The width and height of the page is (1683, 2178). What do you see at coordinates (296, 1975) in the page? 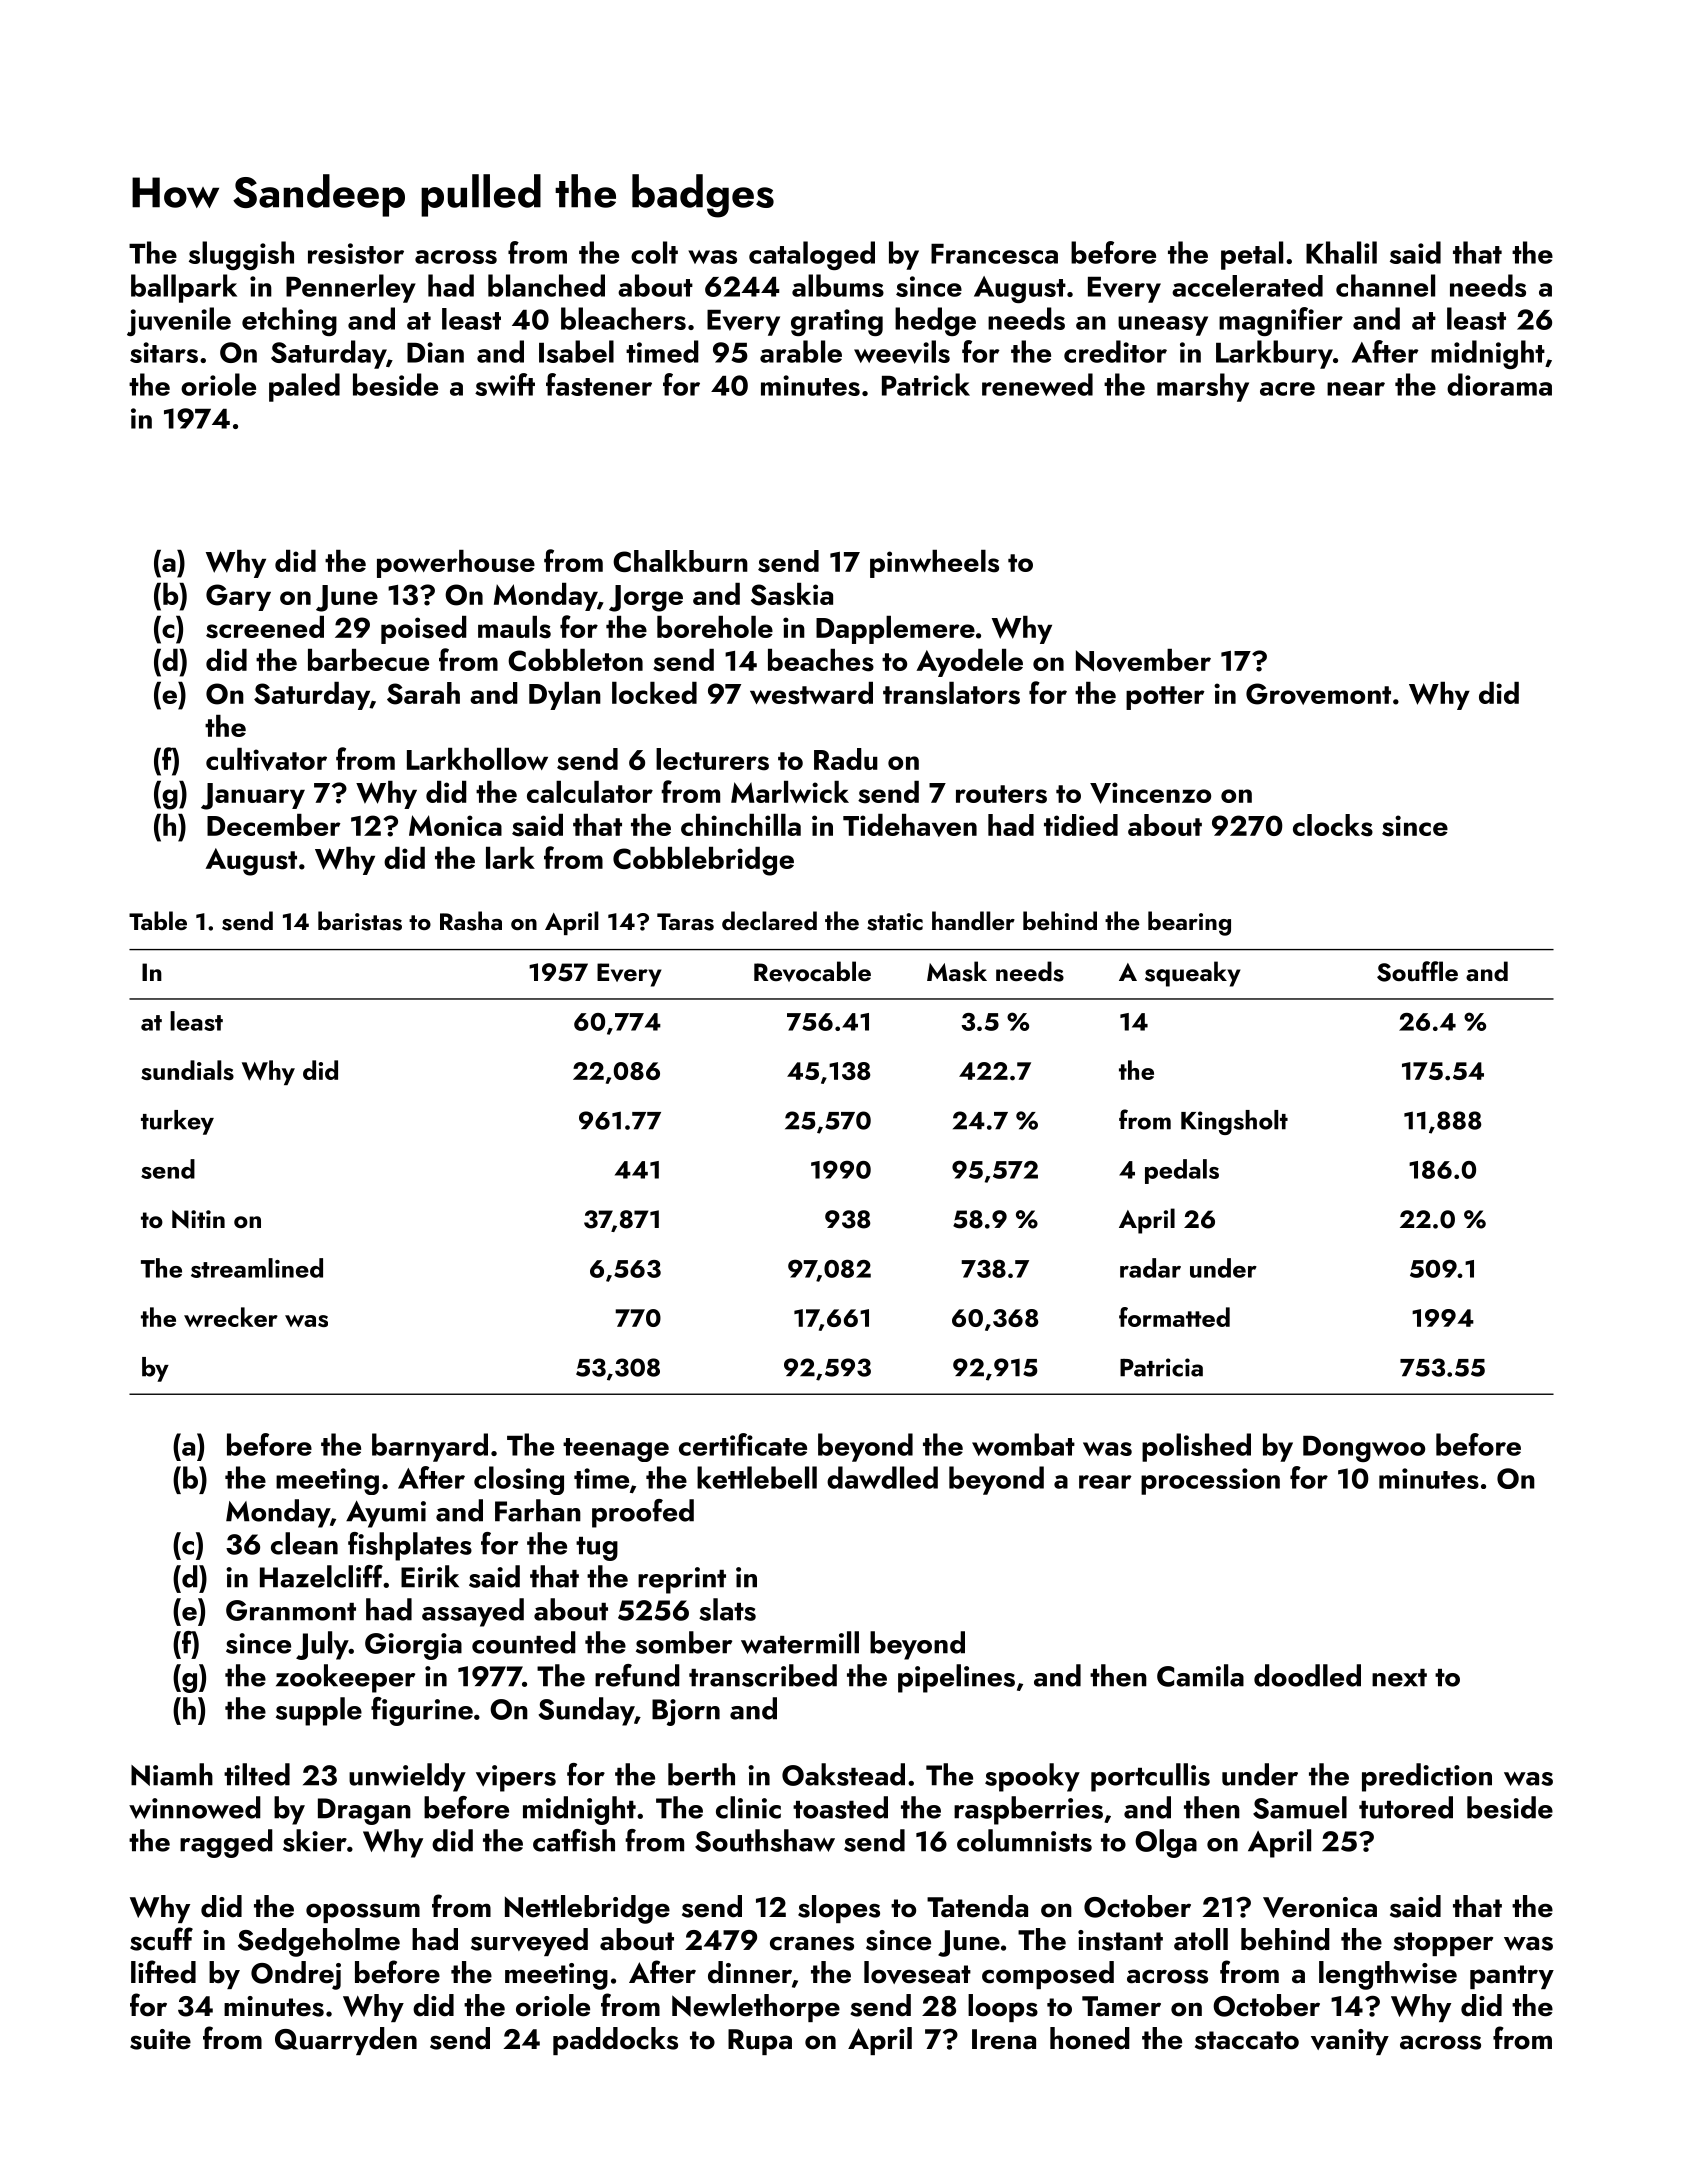
I see `Ondrej` at bounding box center [296, 1975].
